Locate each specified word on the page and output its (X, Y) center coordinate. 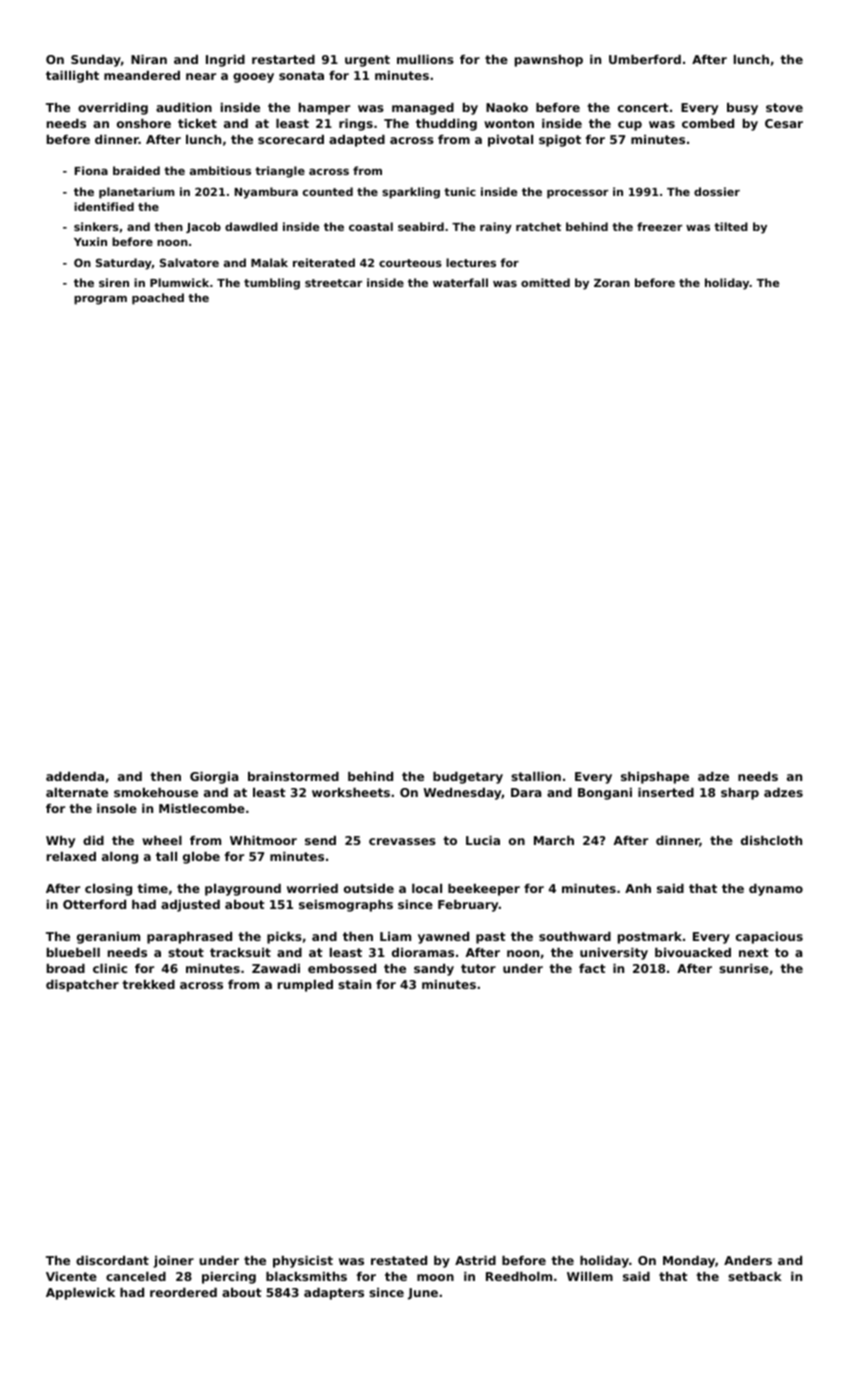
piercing (229, 1278)
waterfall (460, 282)
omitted (545, 282)
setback (755, 1276)
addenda (75, 776)
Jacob (203, 227)
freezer (659, 226)
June (423, 1294)
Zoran (612, 283)
